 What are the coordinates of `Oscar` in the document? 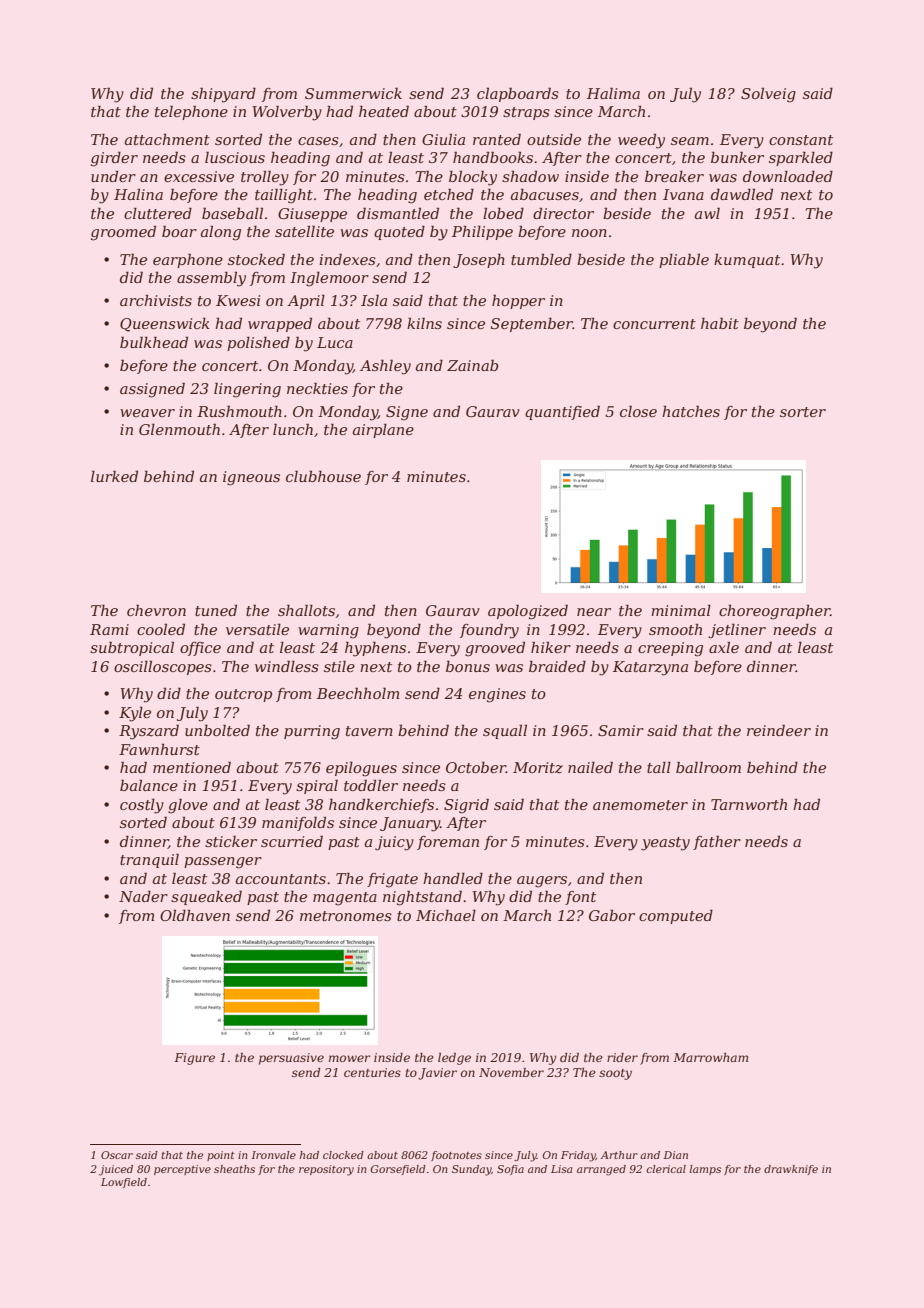 It's located at (117, 1155).
